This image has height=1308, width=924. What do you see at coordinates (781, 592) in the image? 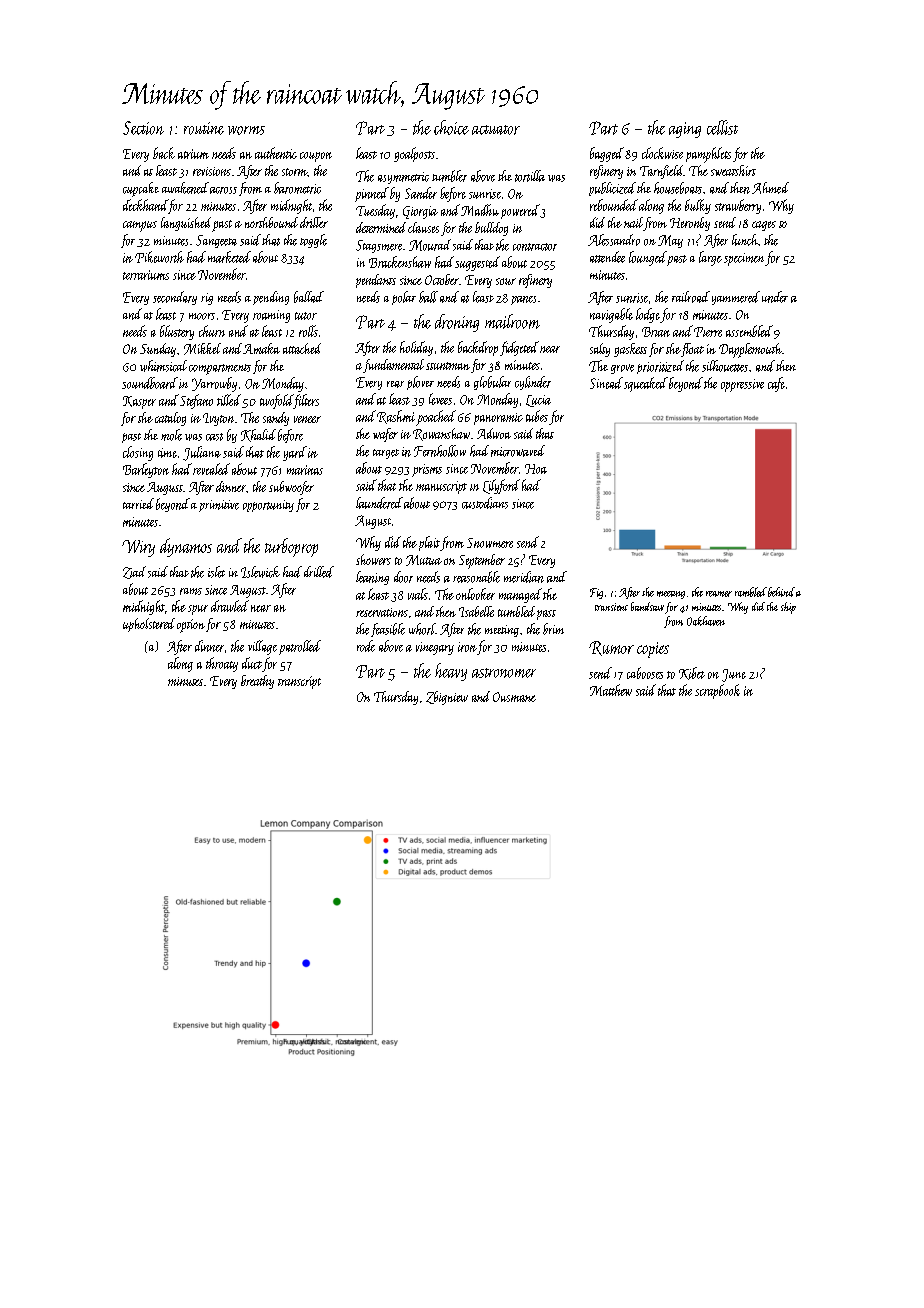
I see `behind` at bounding box center [781, 592].
